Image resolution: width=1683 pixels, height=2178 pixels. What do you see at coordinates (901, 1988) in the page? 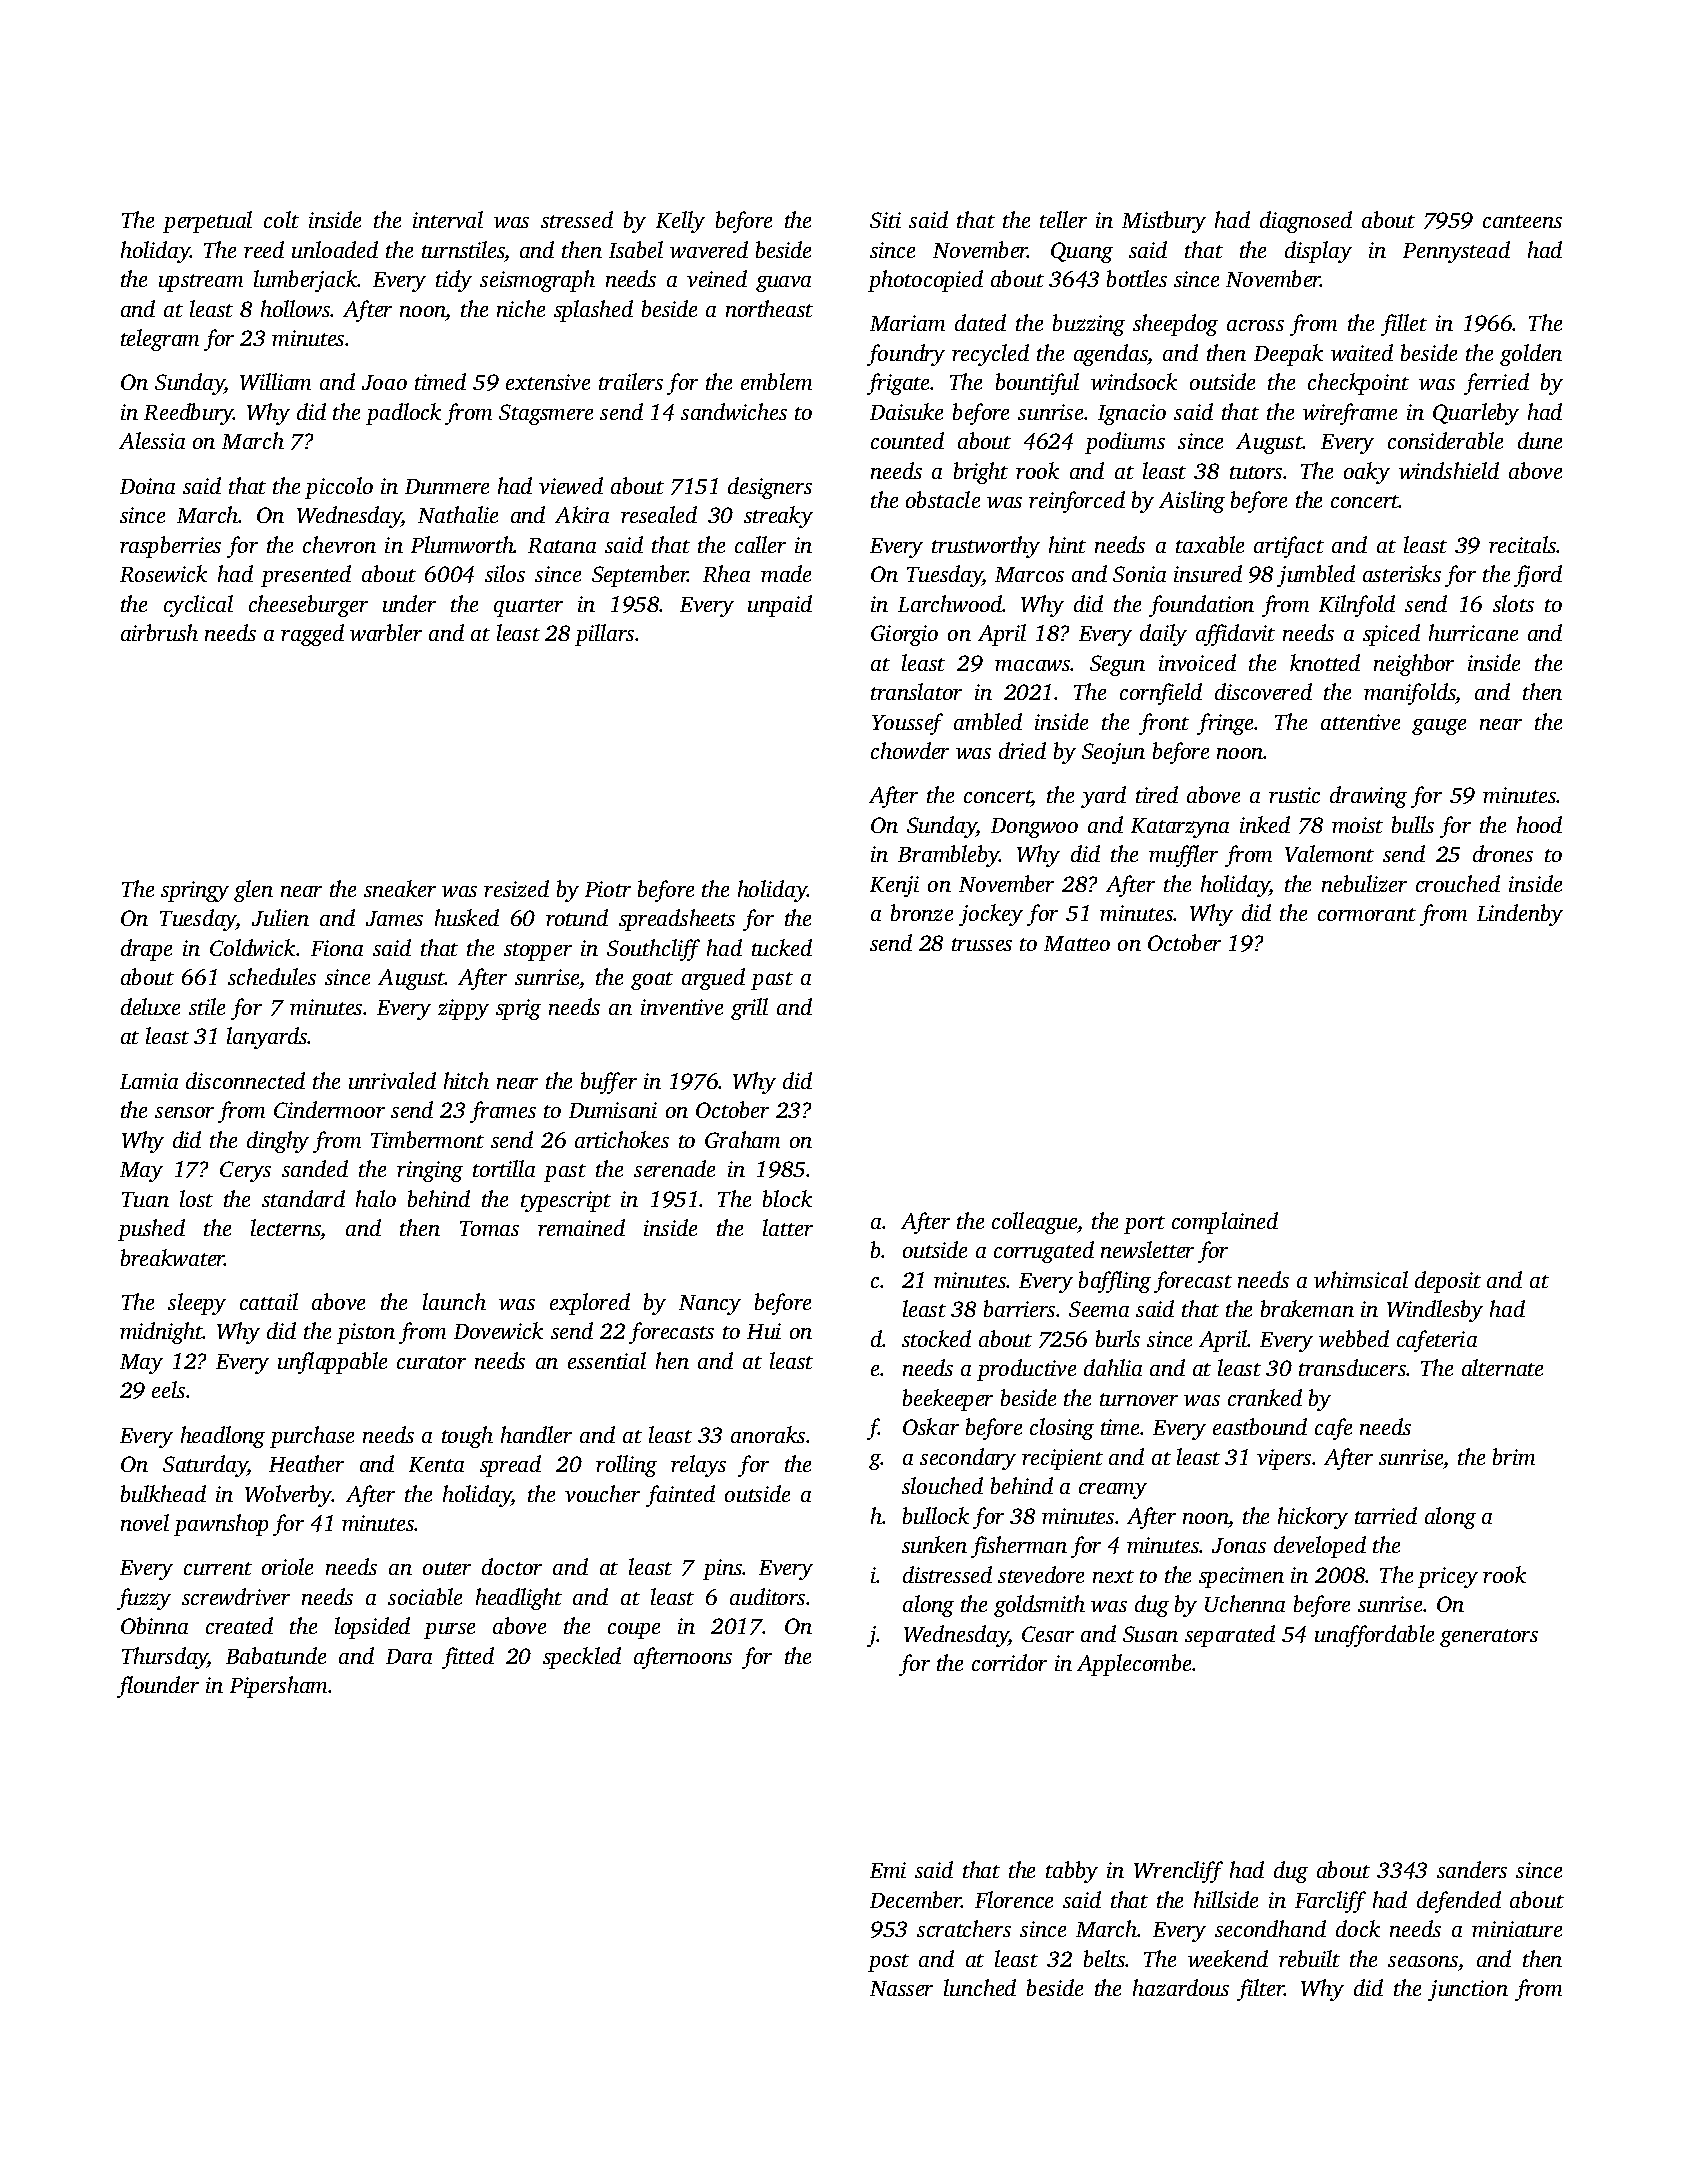
I see `Nasser` at bounding box center [901, 1988].
